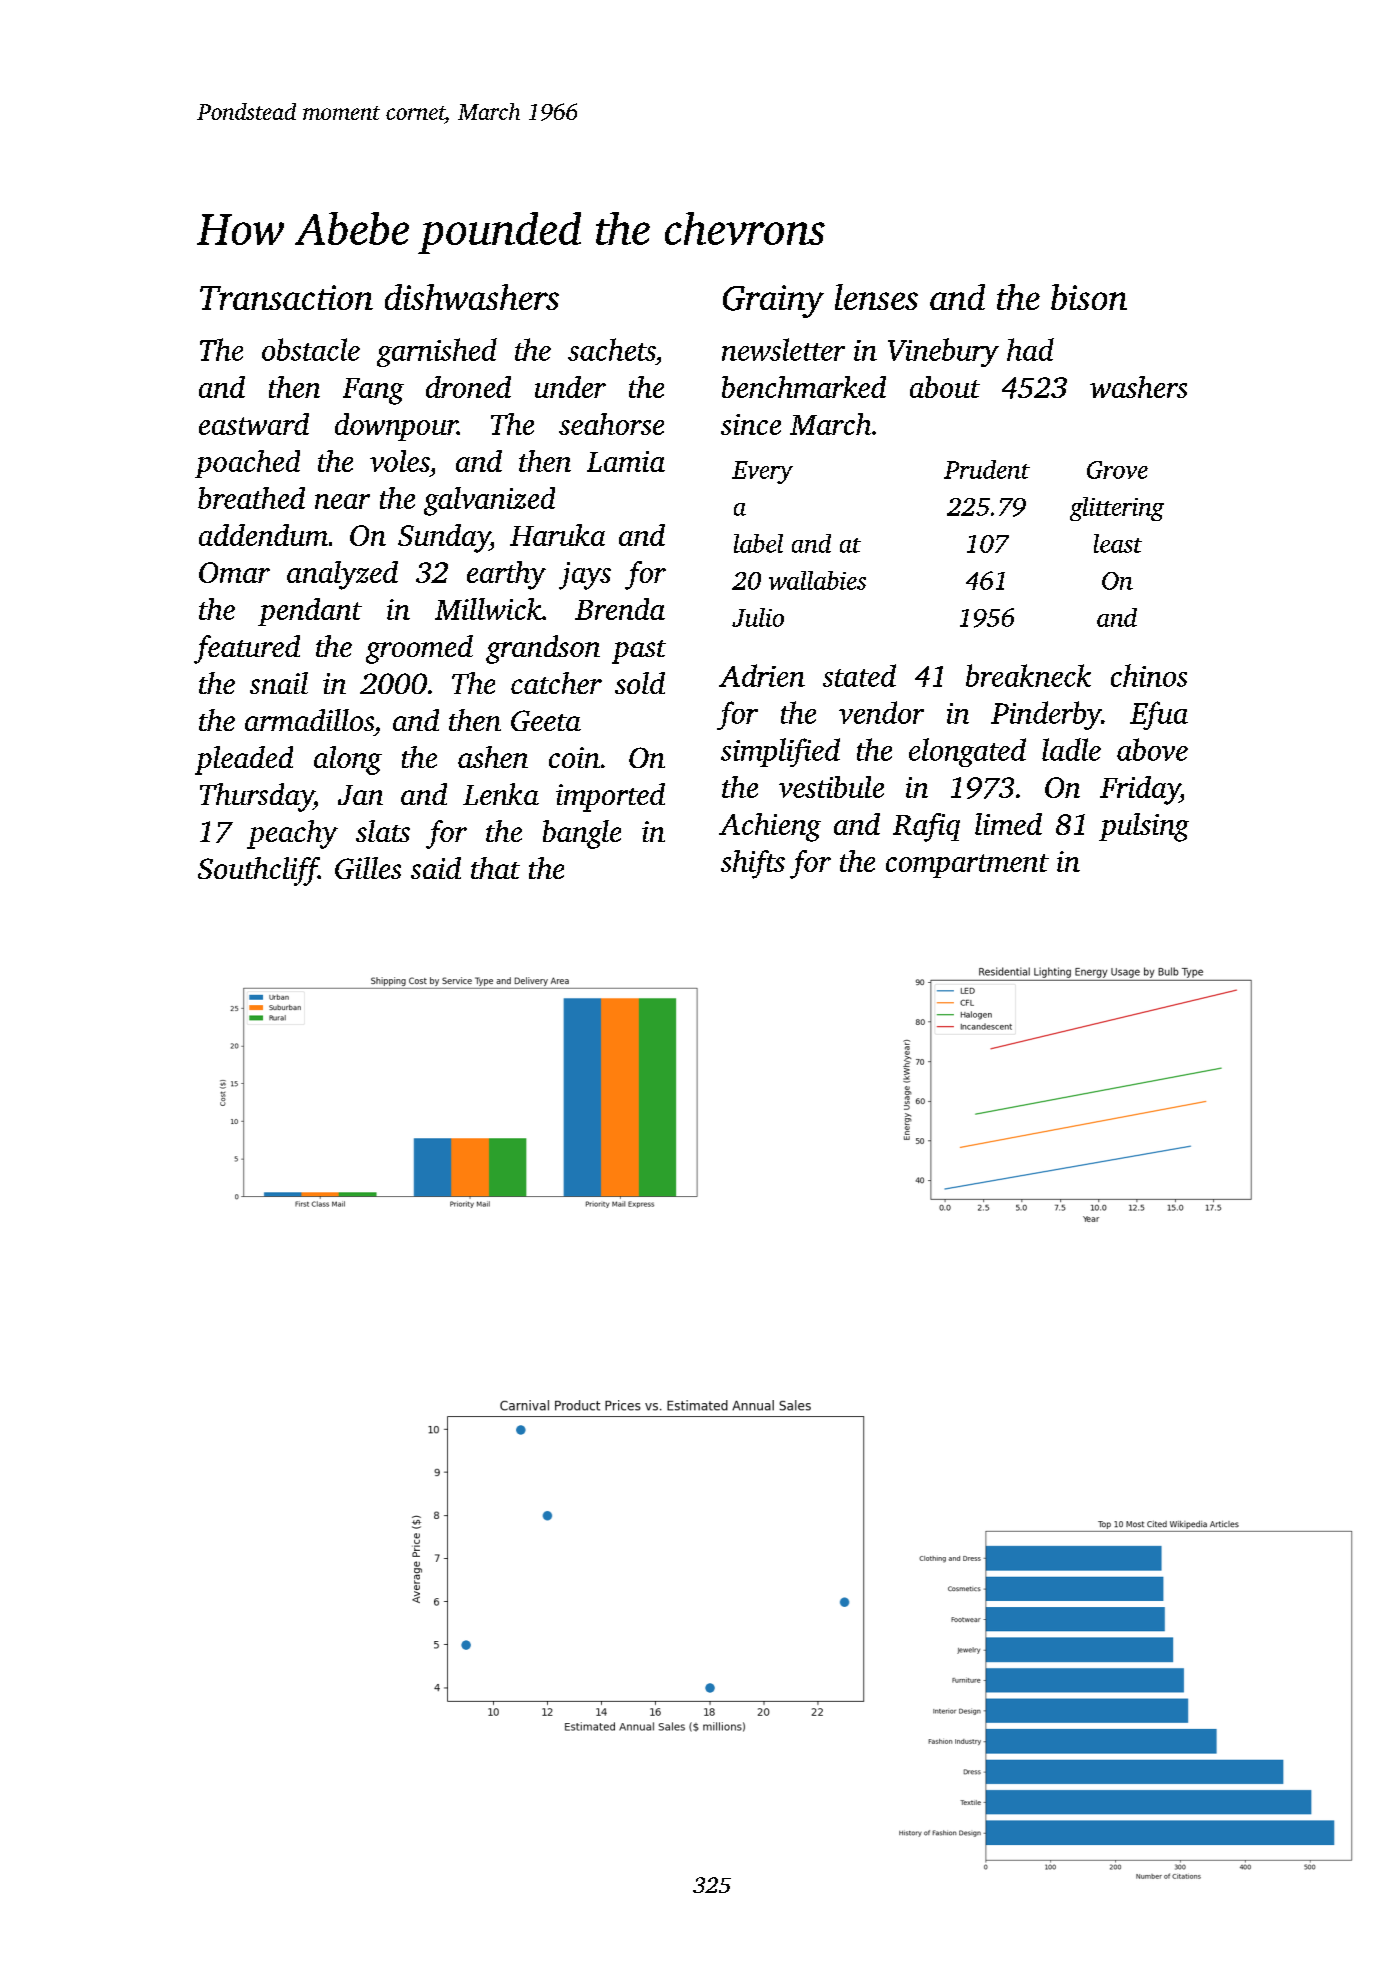 Image resolution: width=1386 pixels, height=1969 pixels. What do you see at coordinates (342, 501) in the screenshot?
I see `near` at bounding box center [342, 501].
